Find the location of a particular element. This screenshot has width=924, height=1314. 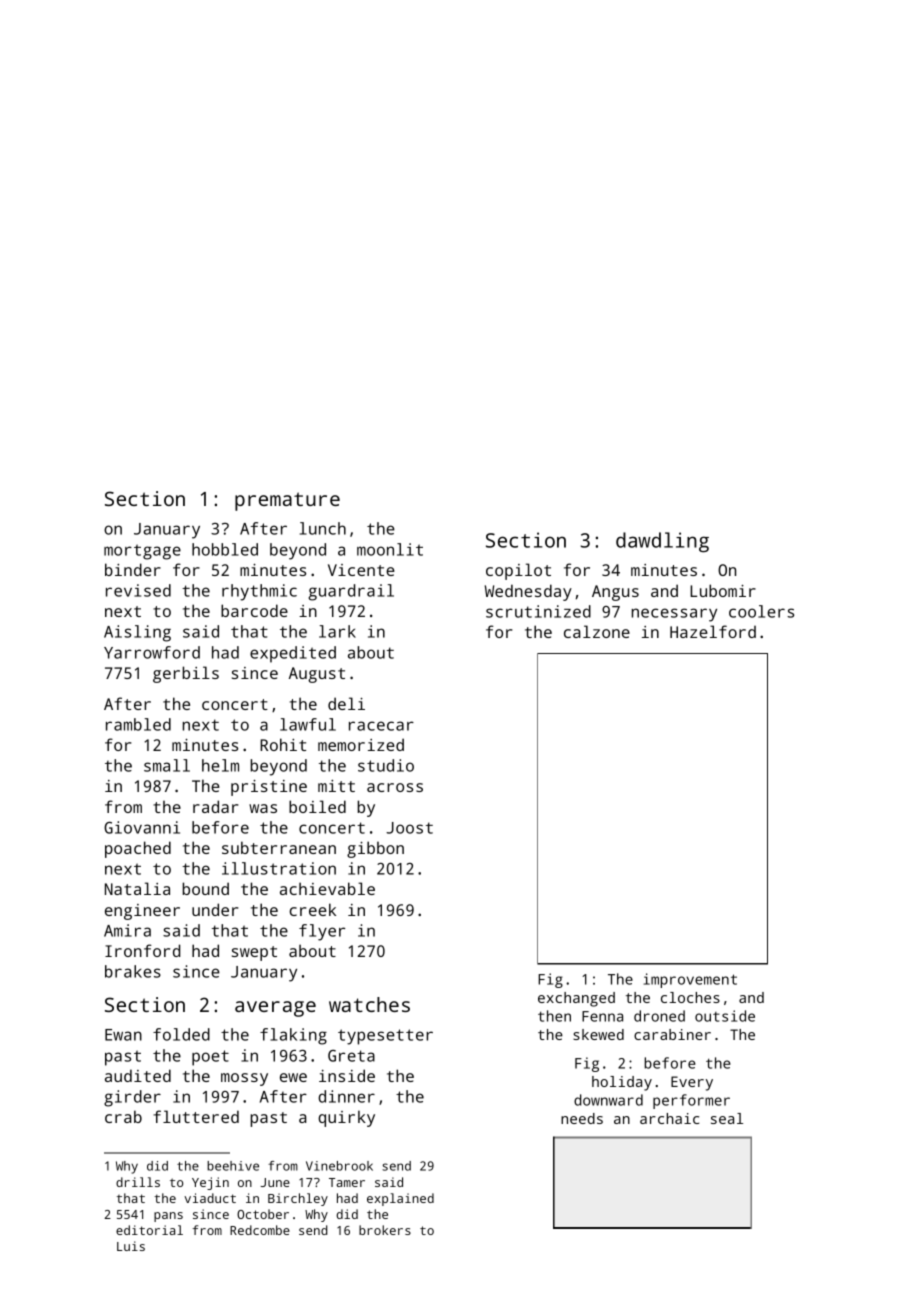

under is located at coordinates (215, 909).
